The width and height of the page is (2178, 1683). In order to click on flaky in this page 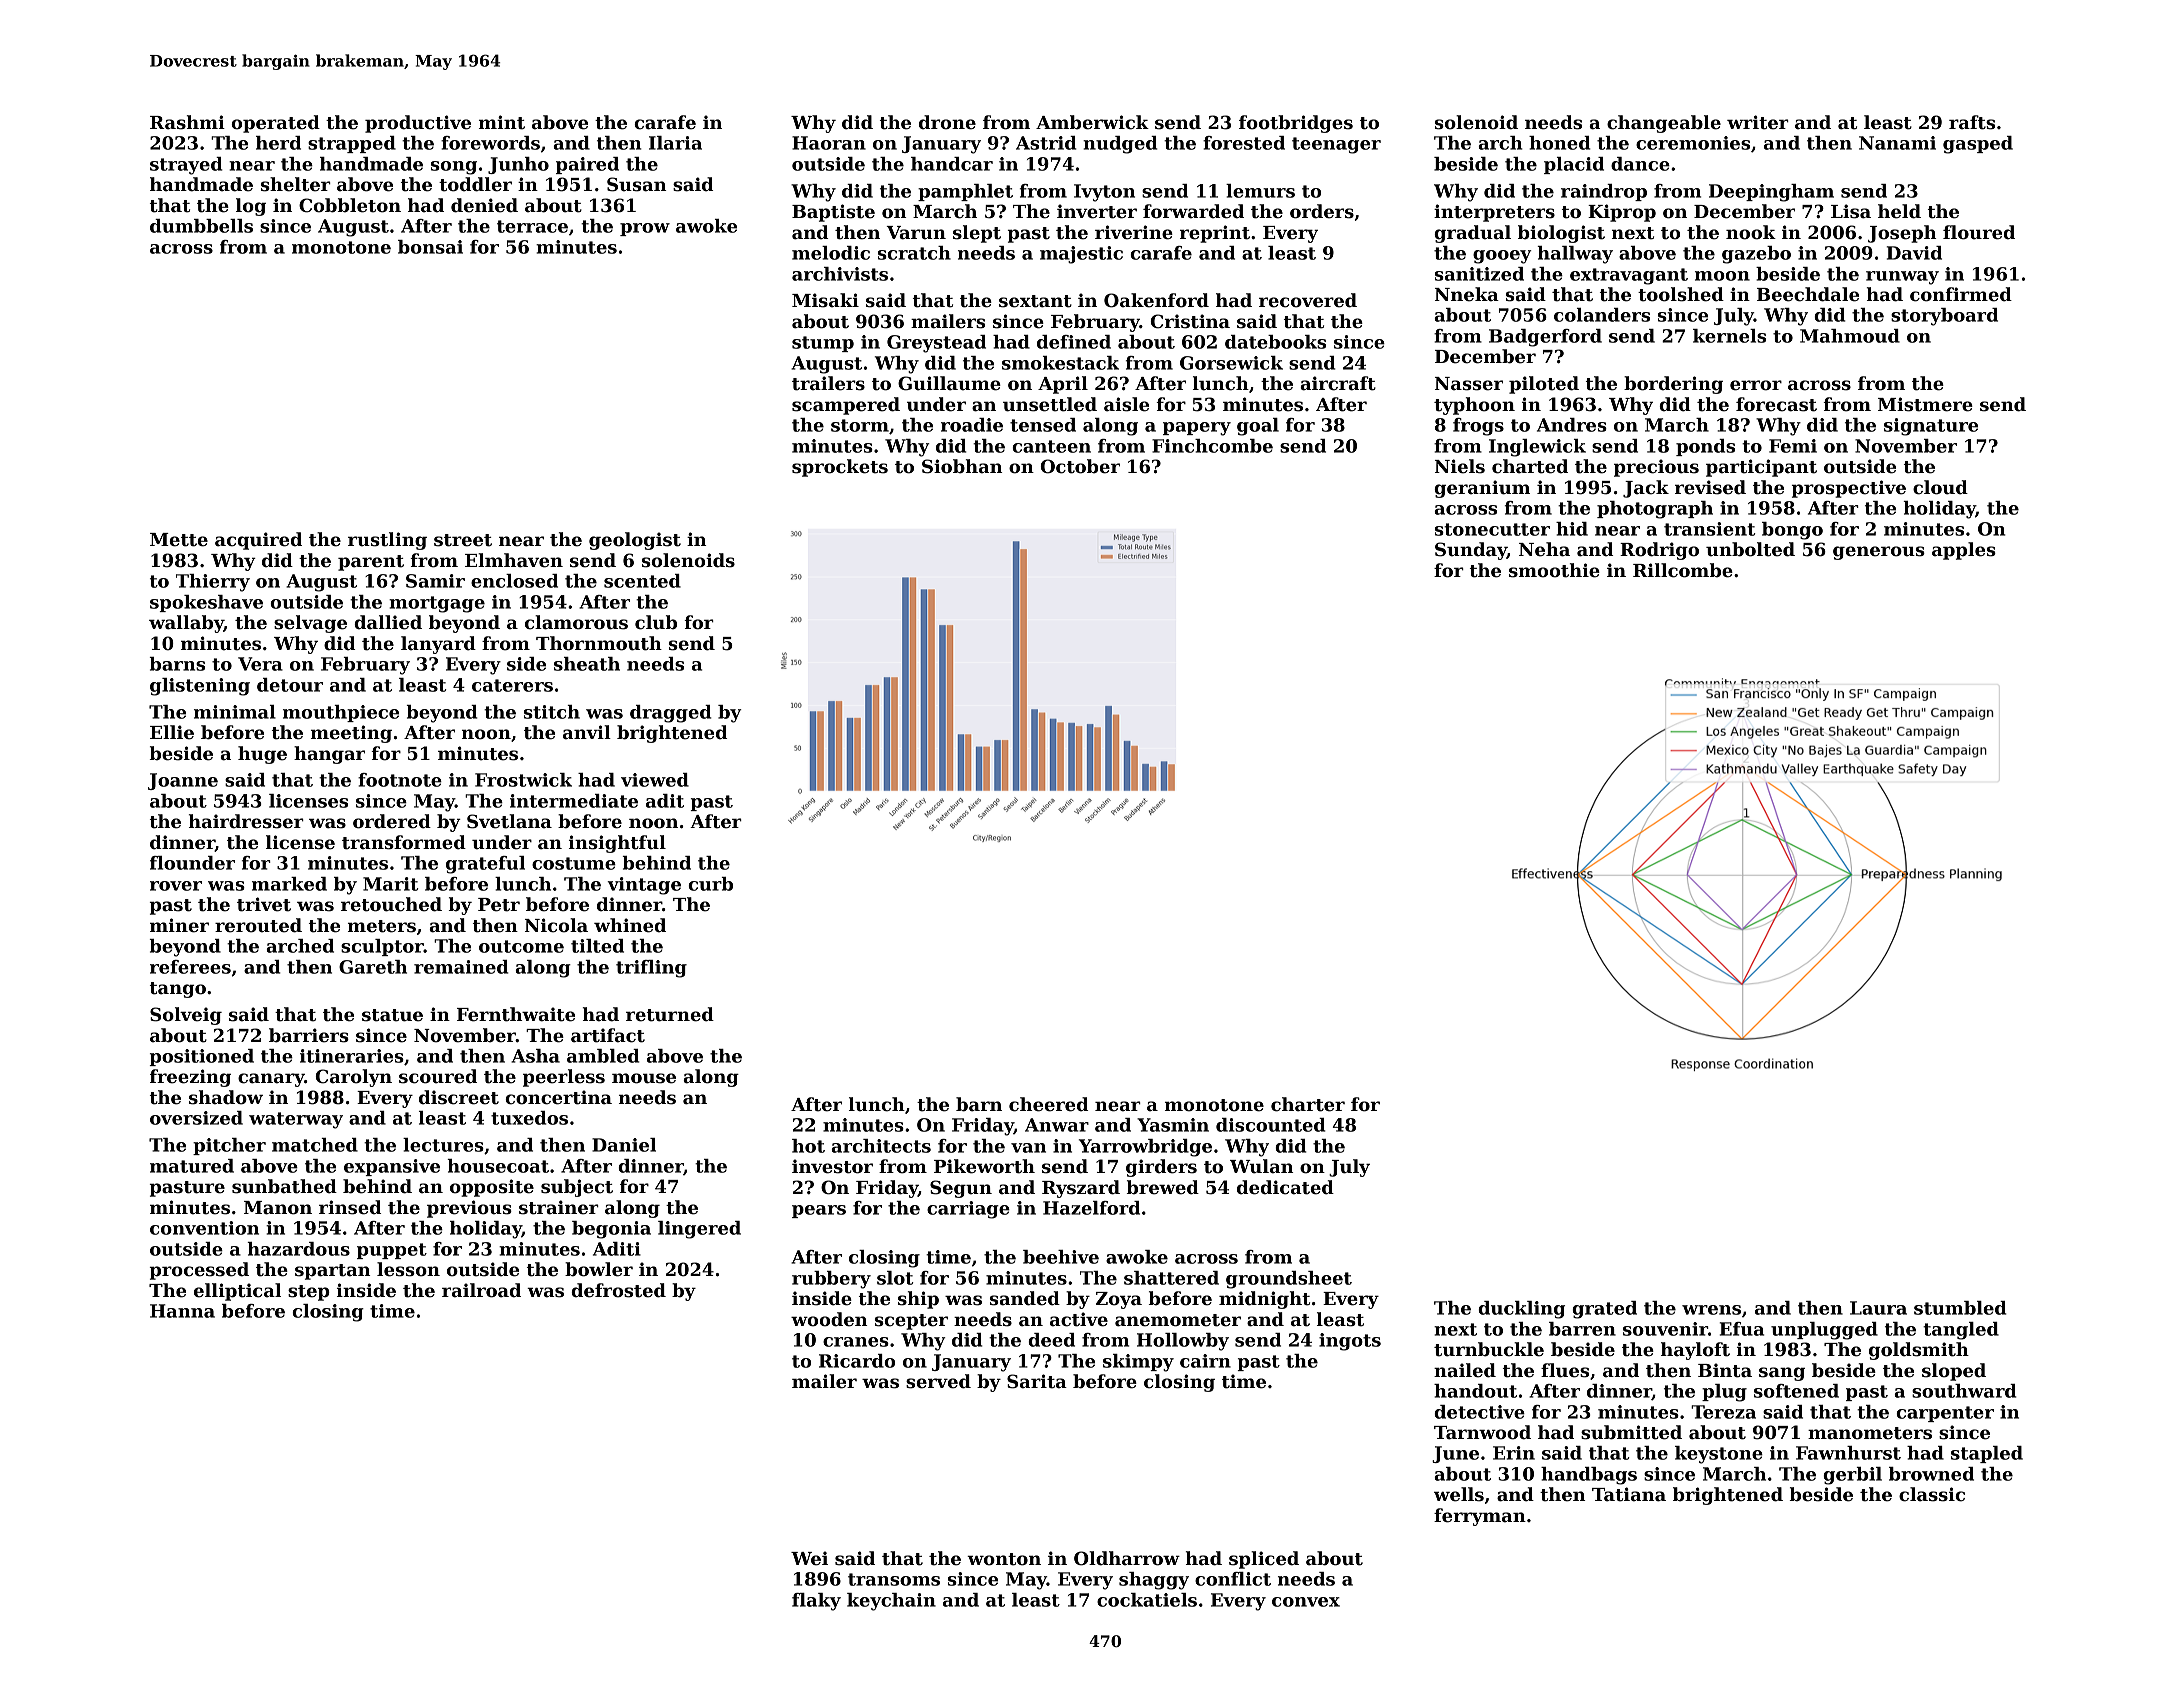, I will do `click(816, 1602)`.
